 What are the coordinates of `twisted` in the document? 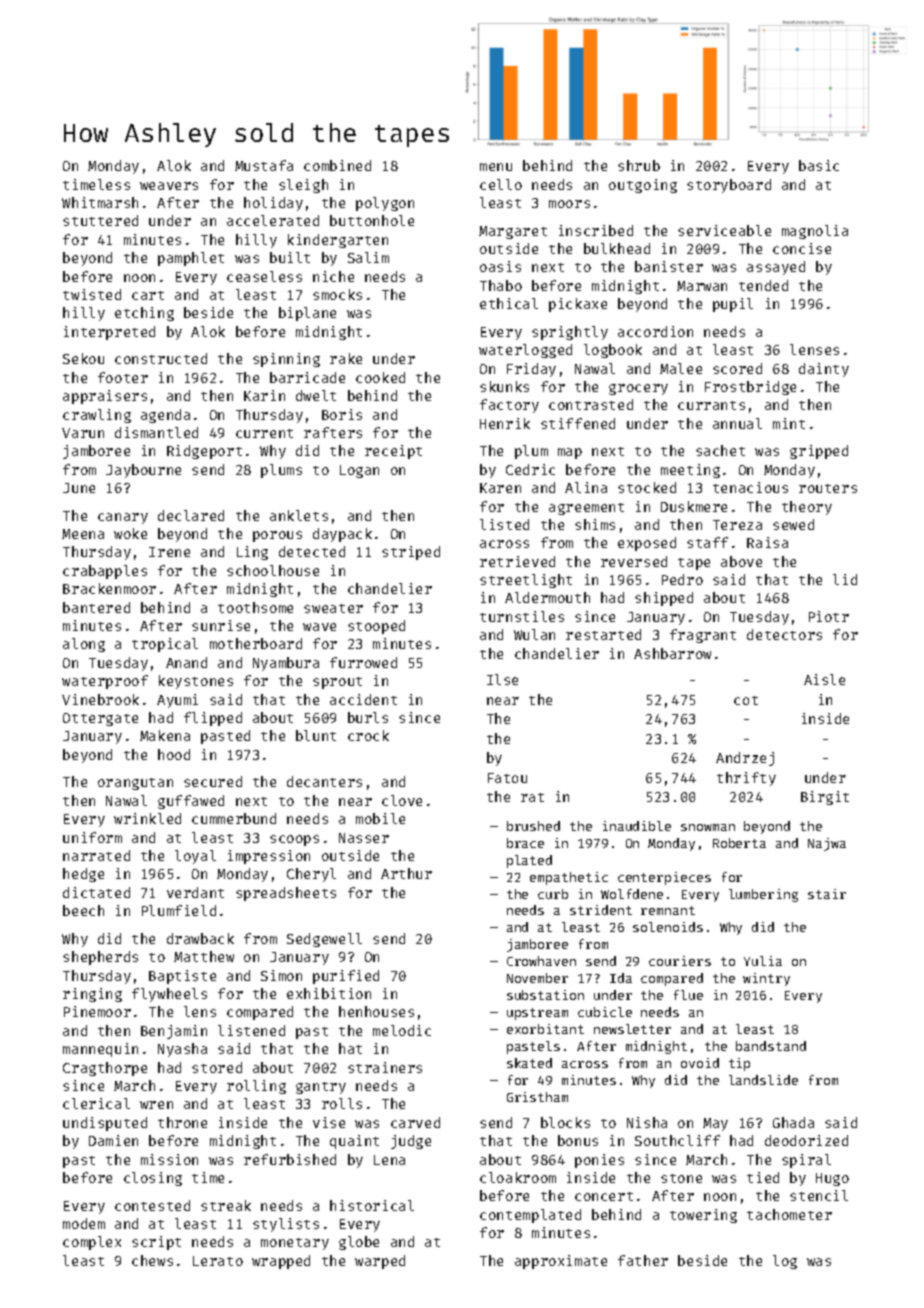 It's located at (92, 294).
